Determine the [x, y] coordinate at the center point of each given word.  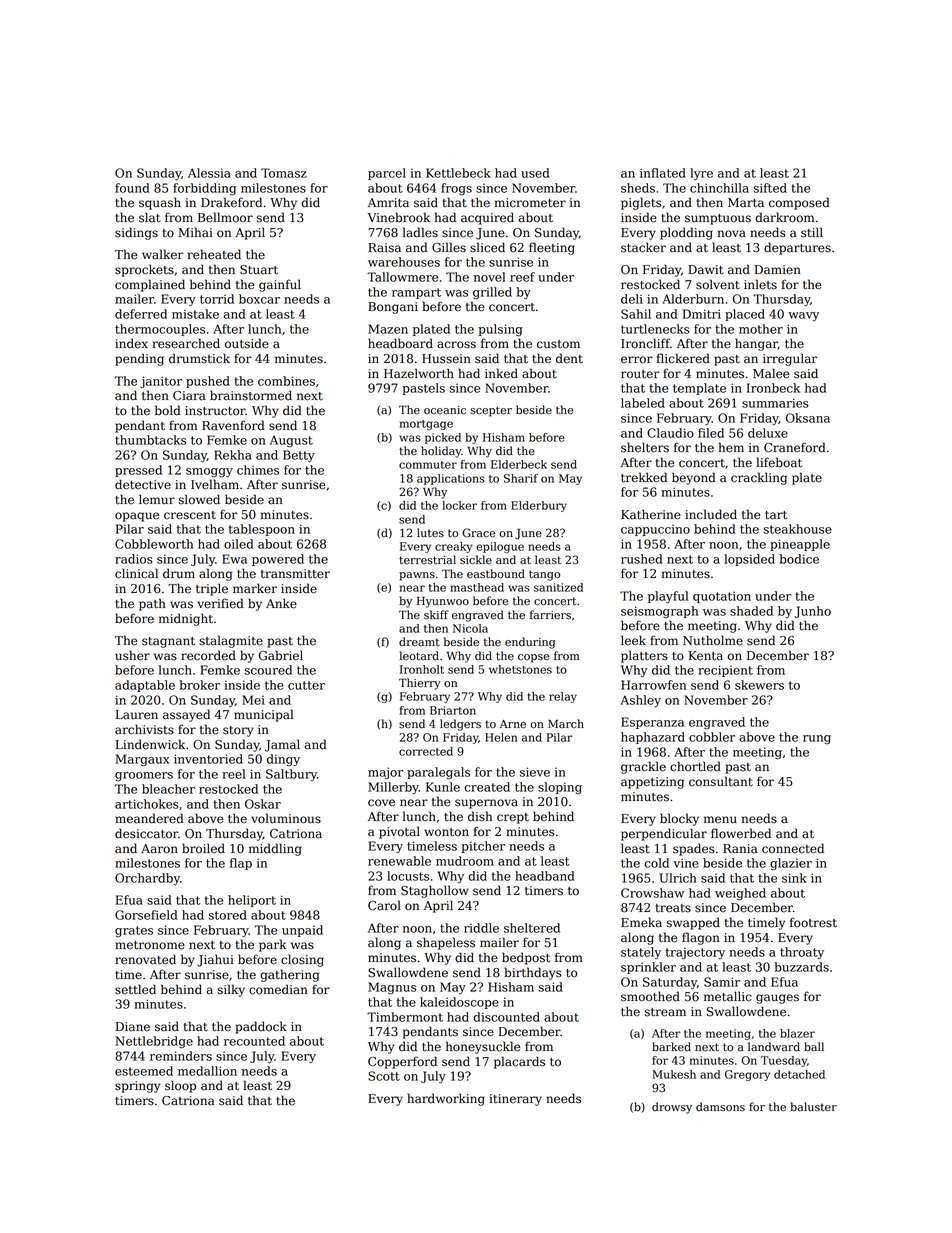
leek [633, 640]
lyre [701, 174]
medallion [207, 1071]
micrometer [530, 203]
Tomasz [284, 173]
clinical [136, 573]
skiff [436, 615]
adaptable [145, 686]
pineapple [800, 545]
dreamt [419, 642]
